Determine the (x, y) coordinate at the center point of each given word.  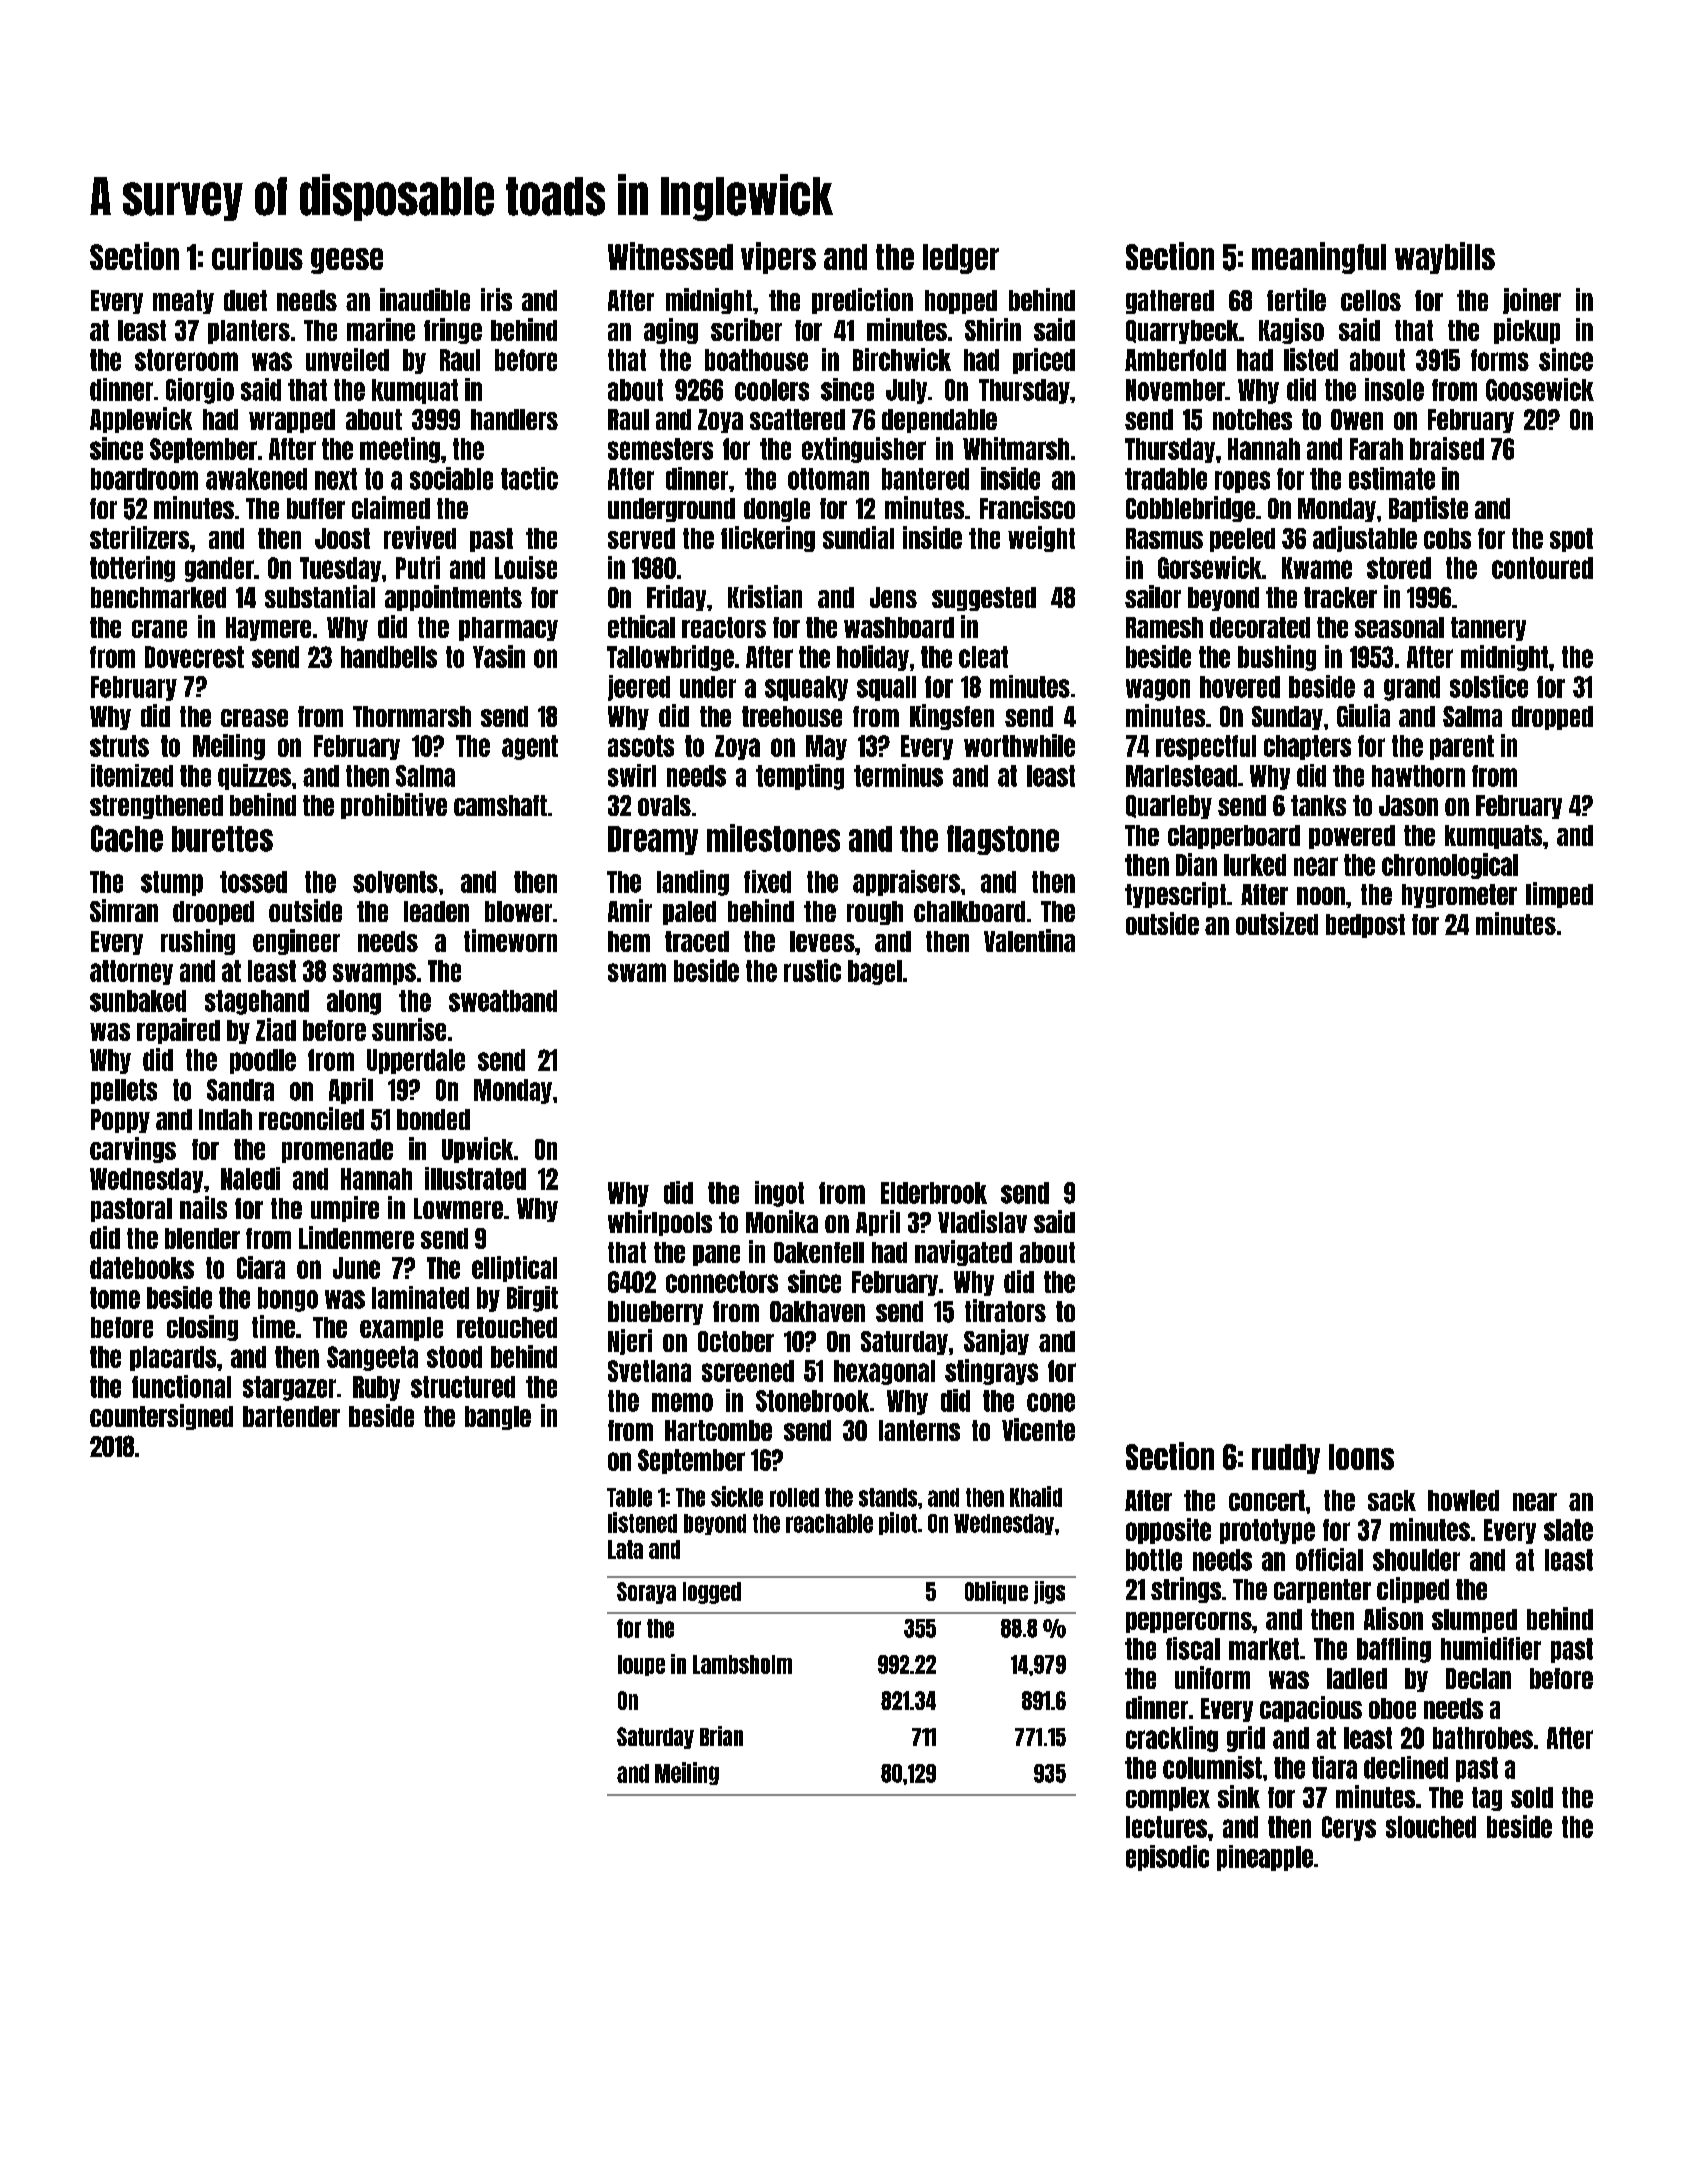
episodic (1167, 1858)
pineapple (1265, 1858)
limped (1559, 895)
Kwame (1317, 568)
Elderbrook (934, 1193)
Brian (721, 1736)
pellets (124, 1091)
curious (257, 256)
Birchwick (902, 359)
